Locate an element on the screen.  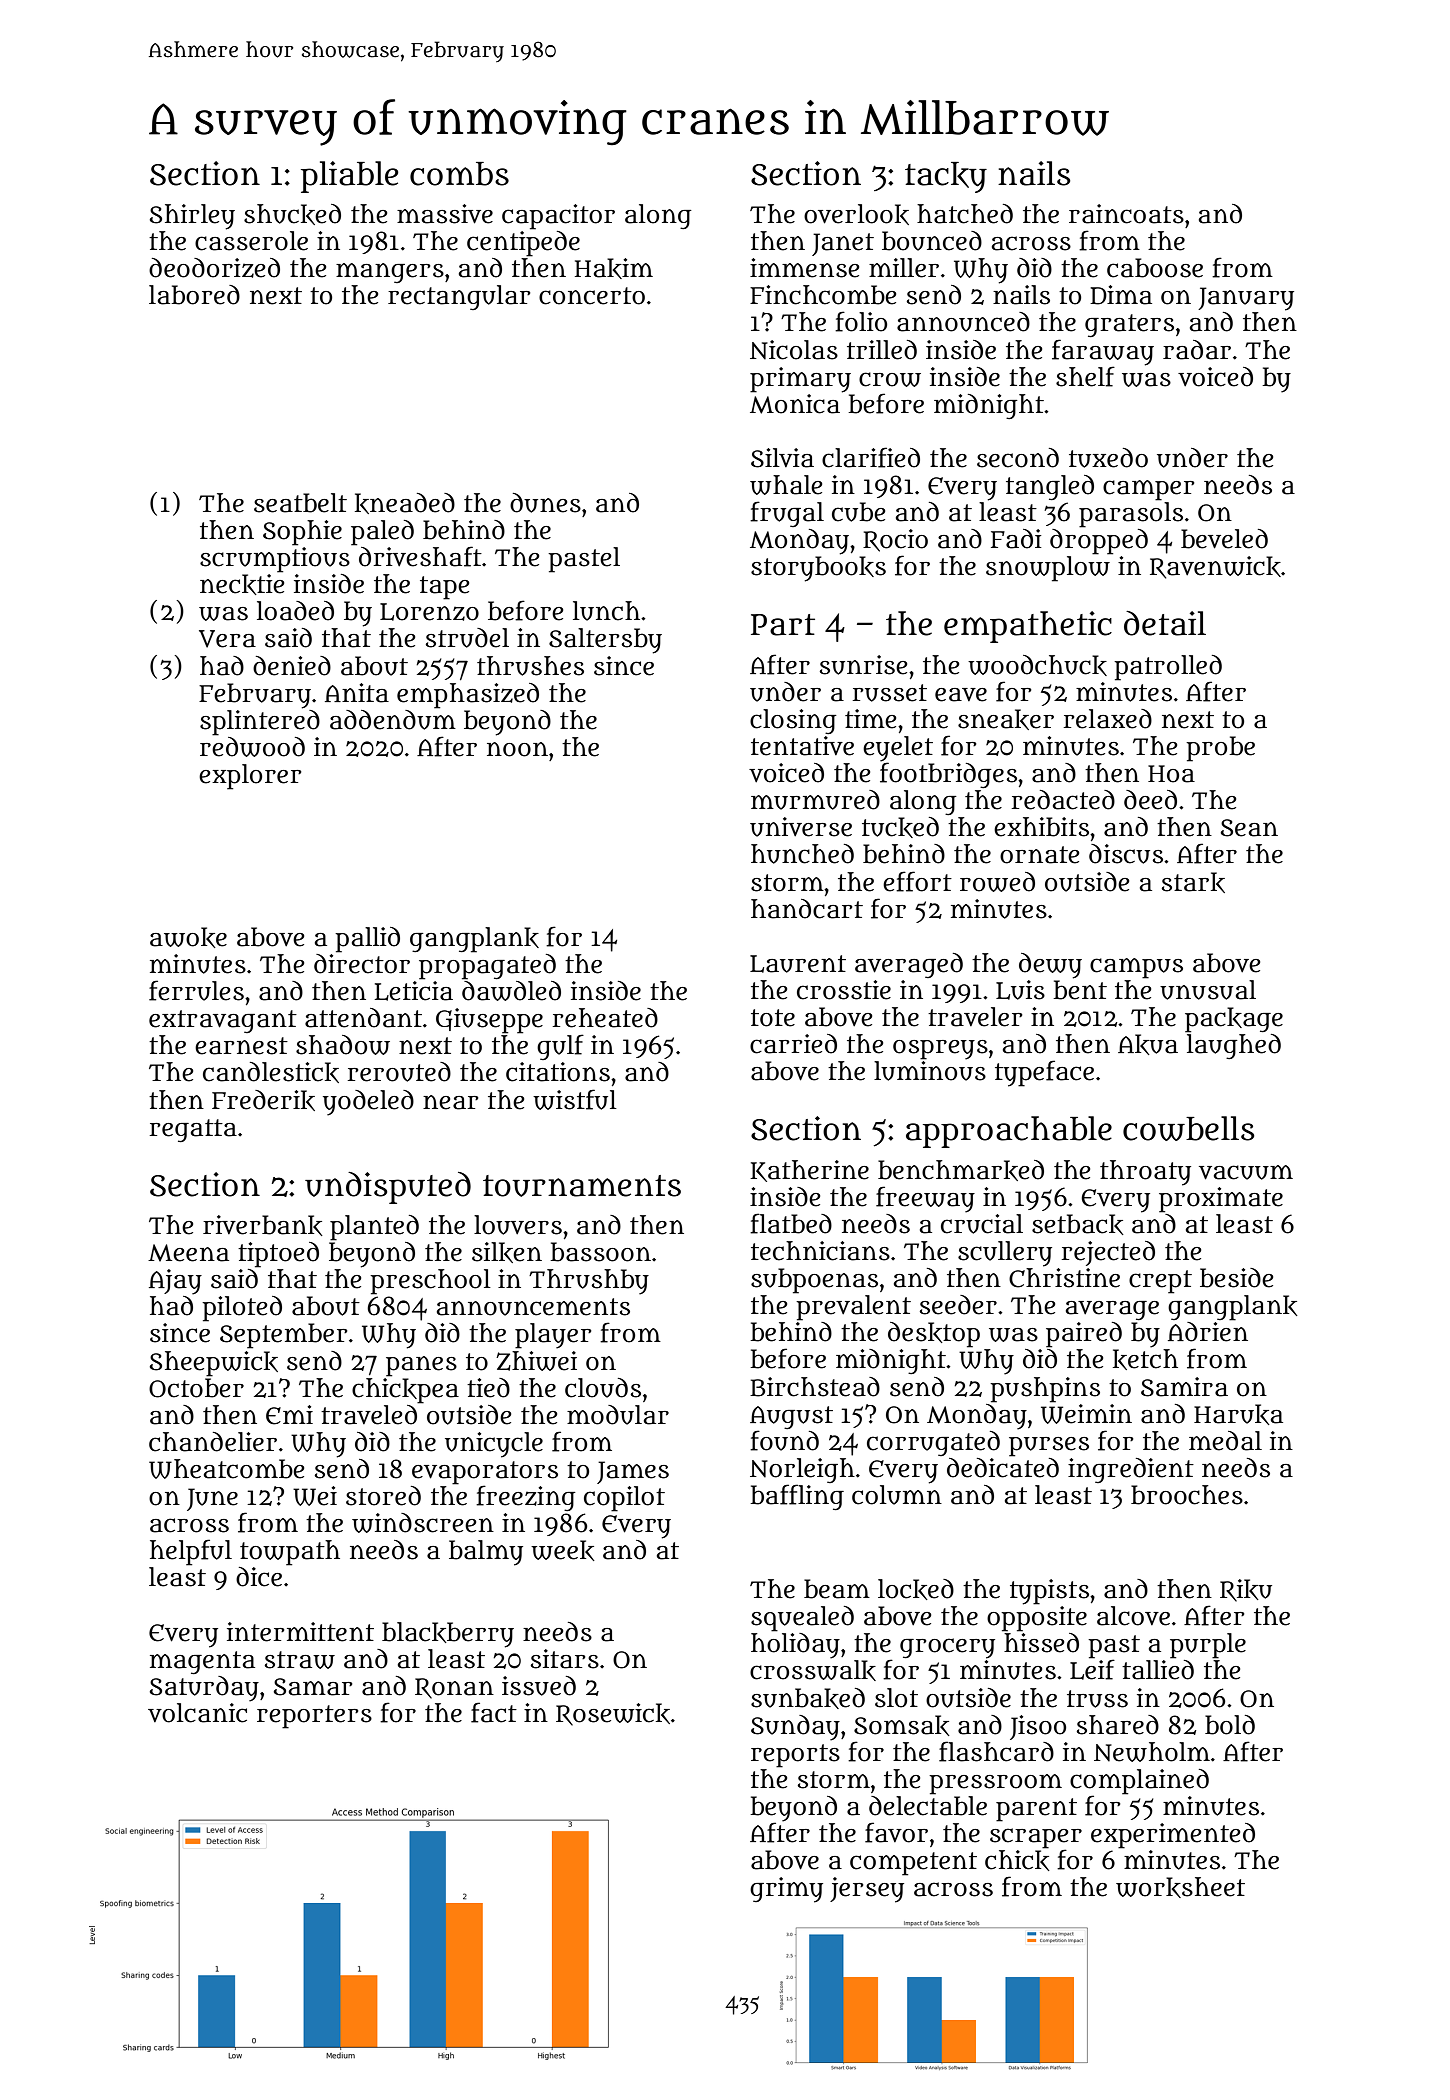
Hakim is located at coordinates (614, 268).
